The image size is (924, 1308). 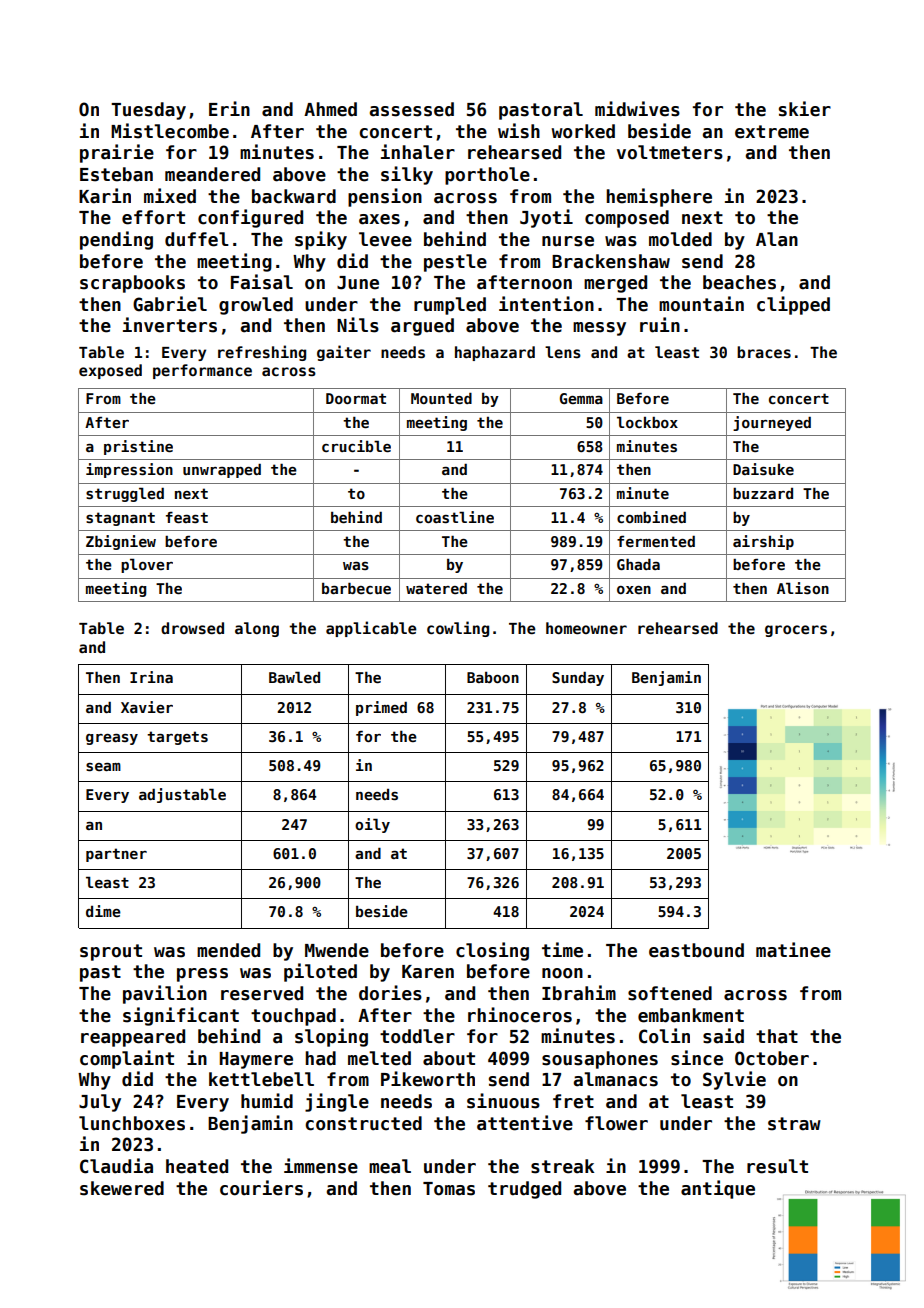 I want to click on homeowner, so click(x=586, y=628).
